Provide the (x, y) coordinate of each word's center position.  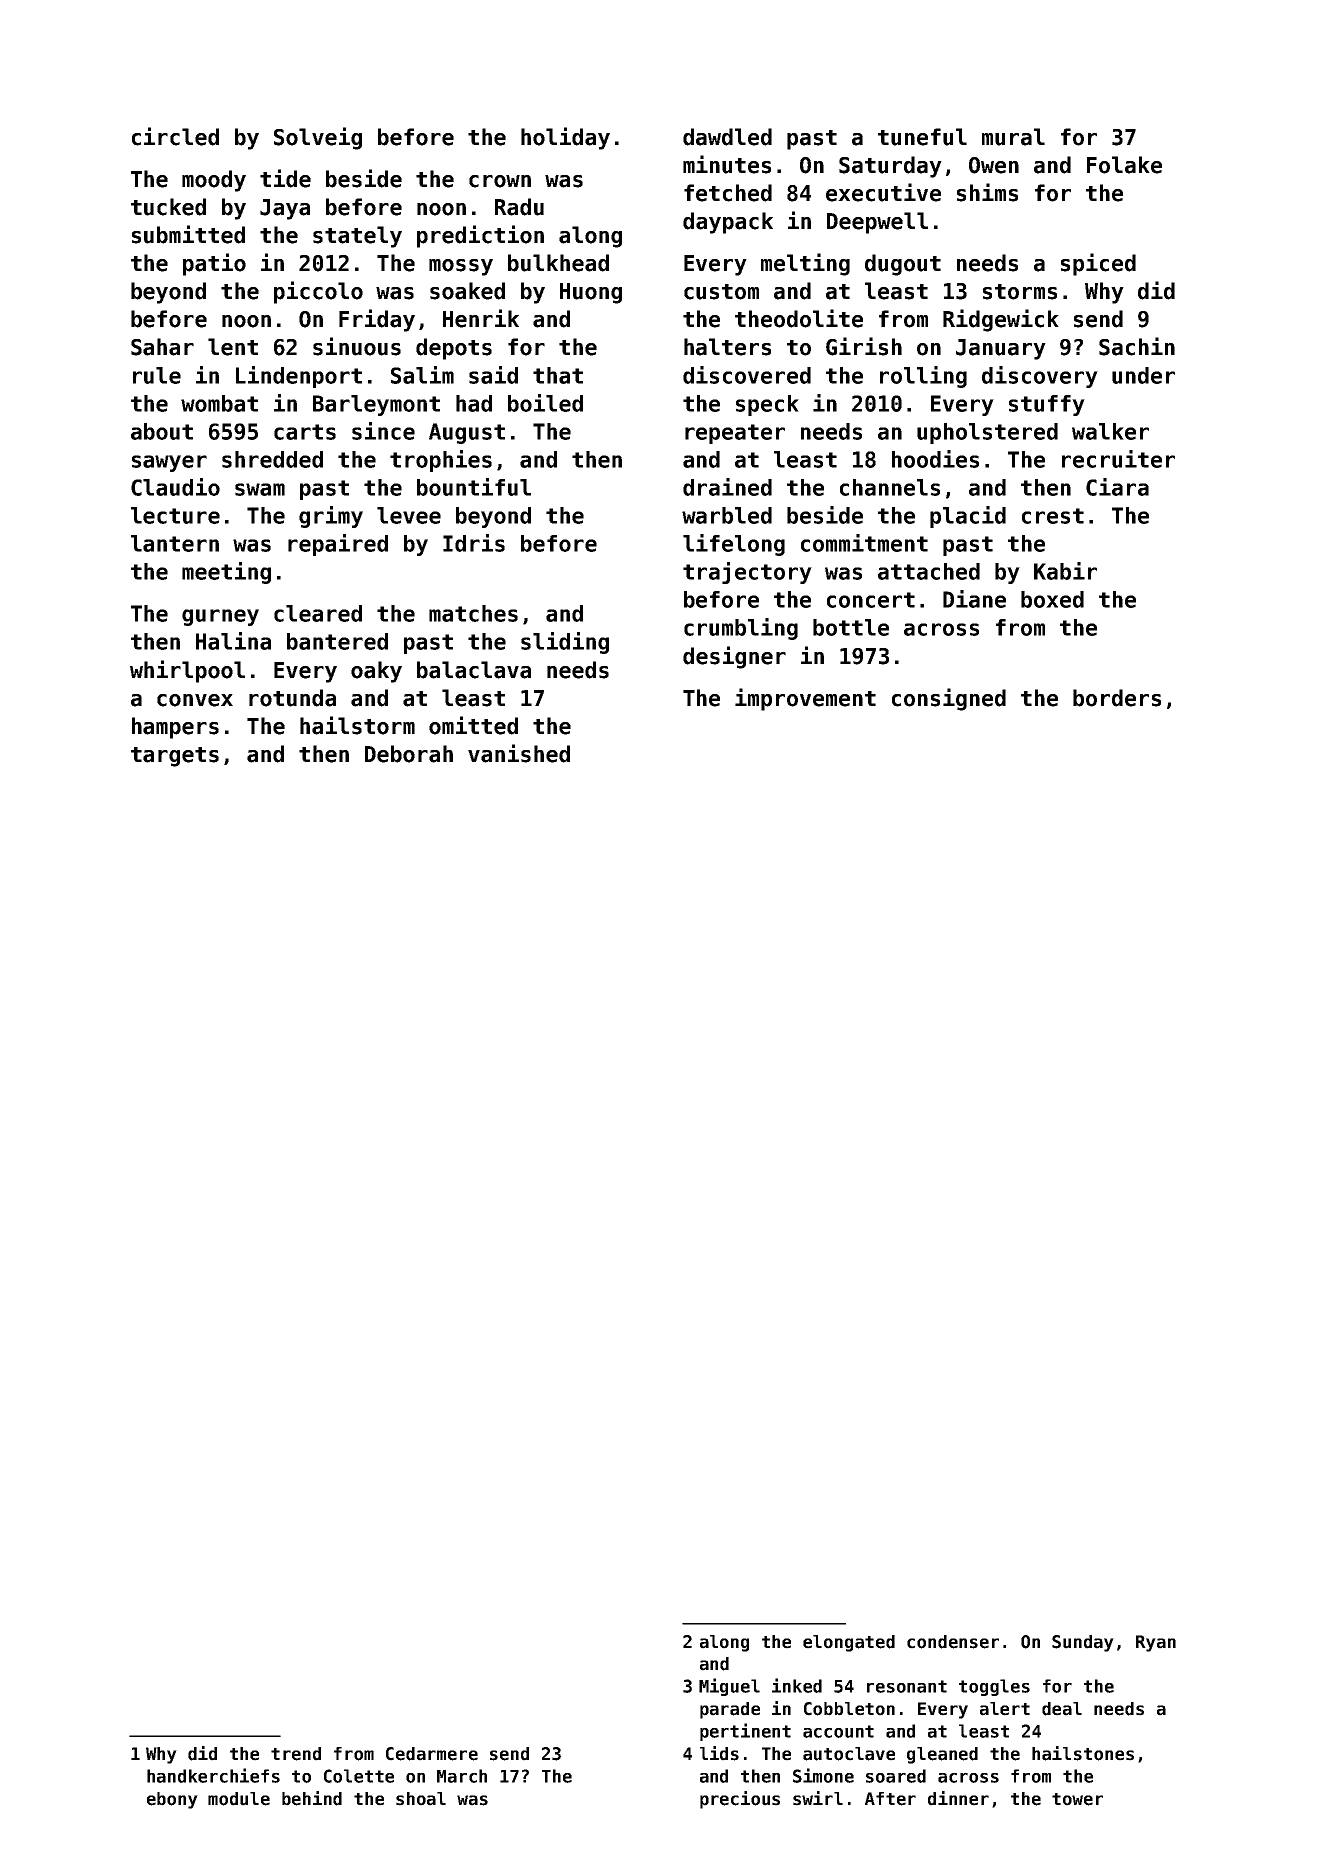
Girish (864, 346)
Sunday (1083, 1643)
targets (175, 757)
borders (1117, 698)
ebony (172, 1800)
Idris (474, 543)
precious (740, 1800)
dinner (958, 1798)
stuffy (1047, 405)
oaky (376, 672)
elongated (849, 1643)
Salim (422, 375)
